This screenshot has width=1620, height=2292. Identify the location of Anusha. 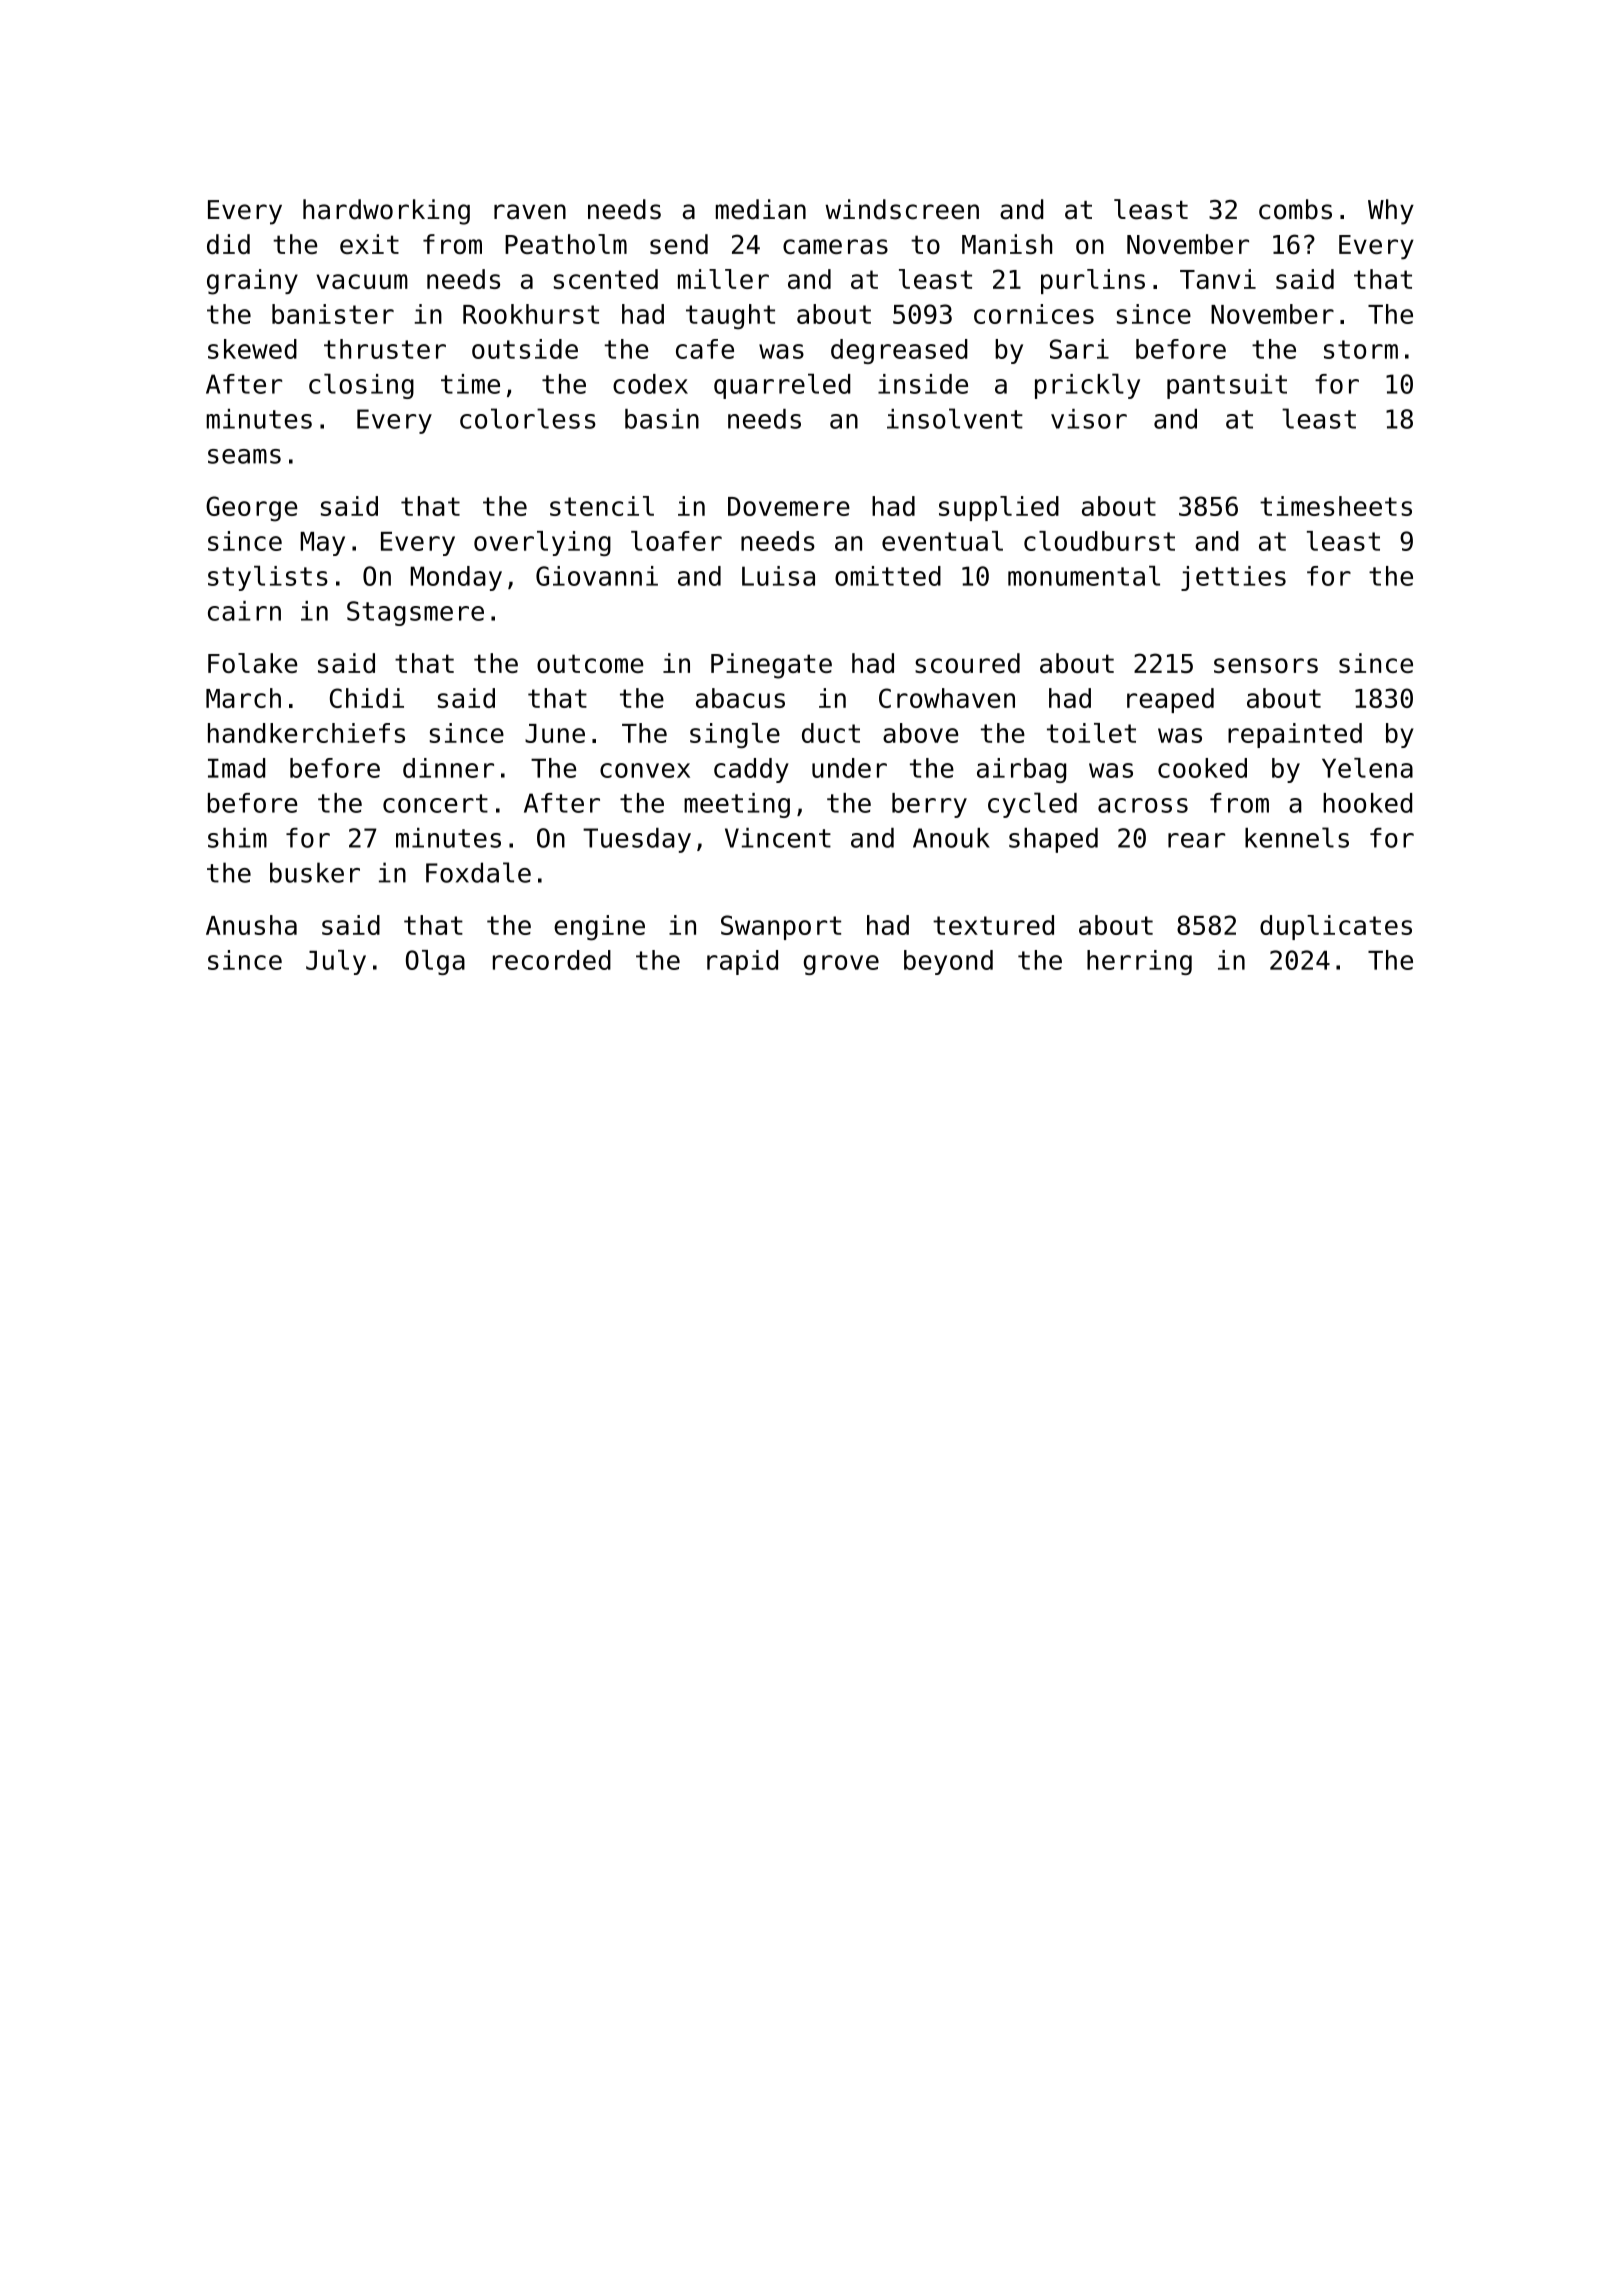
(251, 925).
